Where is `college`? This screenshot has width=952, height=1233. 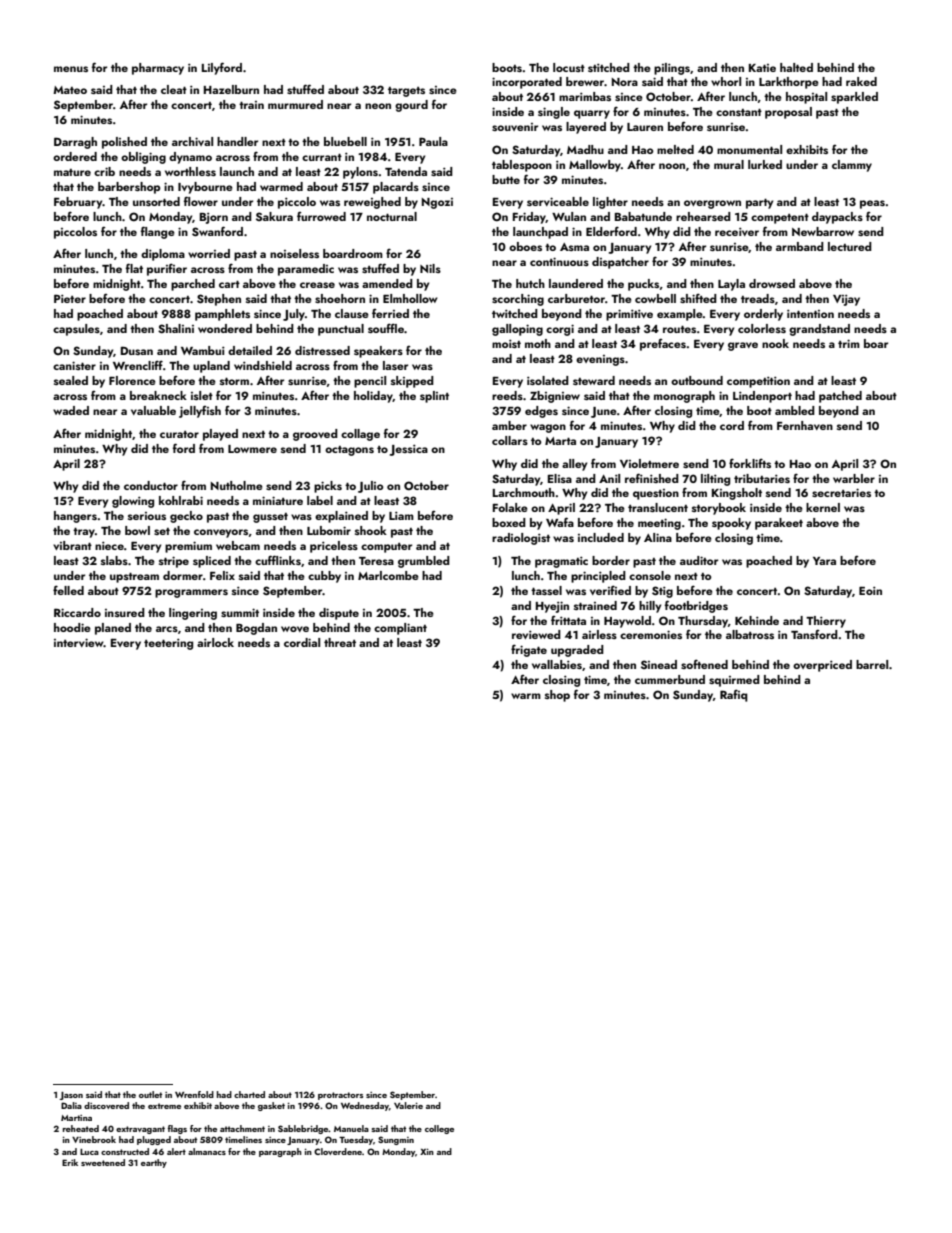 college is located at coordinates (439, 1129).
